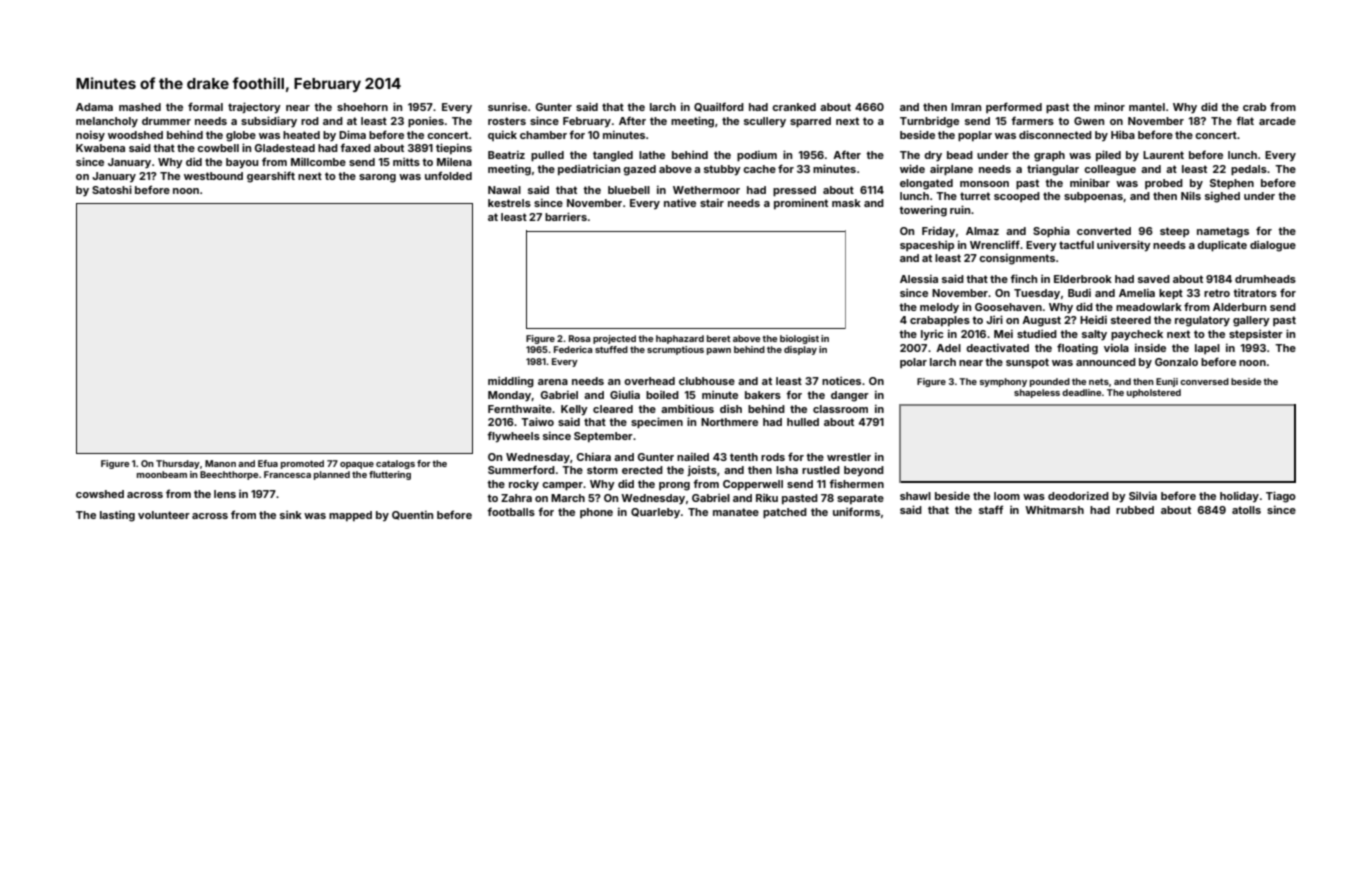  What do you see at coordinates (1143, 495) in the page?
I see `Silvia` at bounding box center [1143, 495].
